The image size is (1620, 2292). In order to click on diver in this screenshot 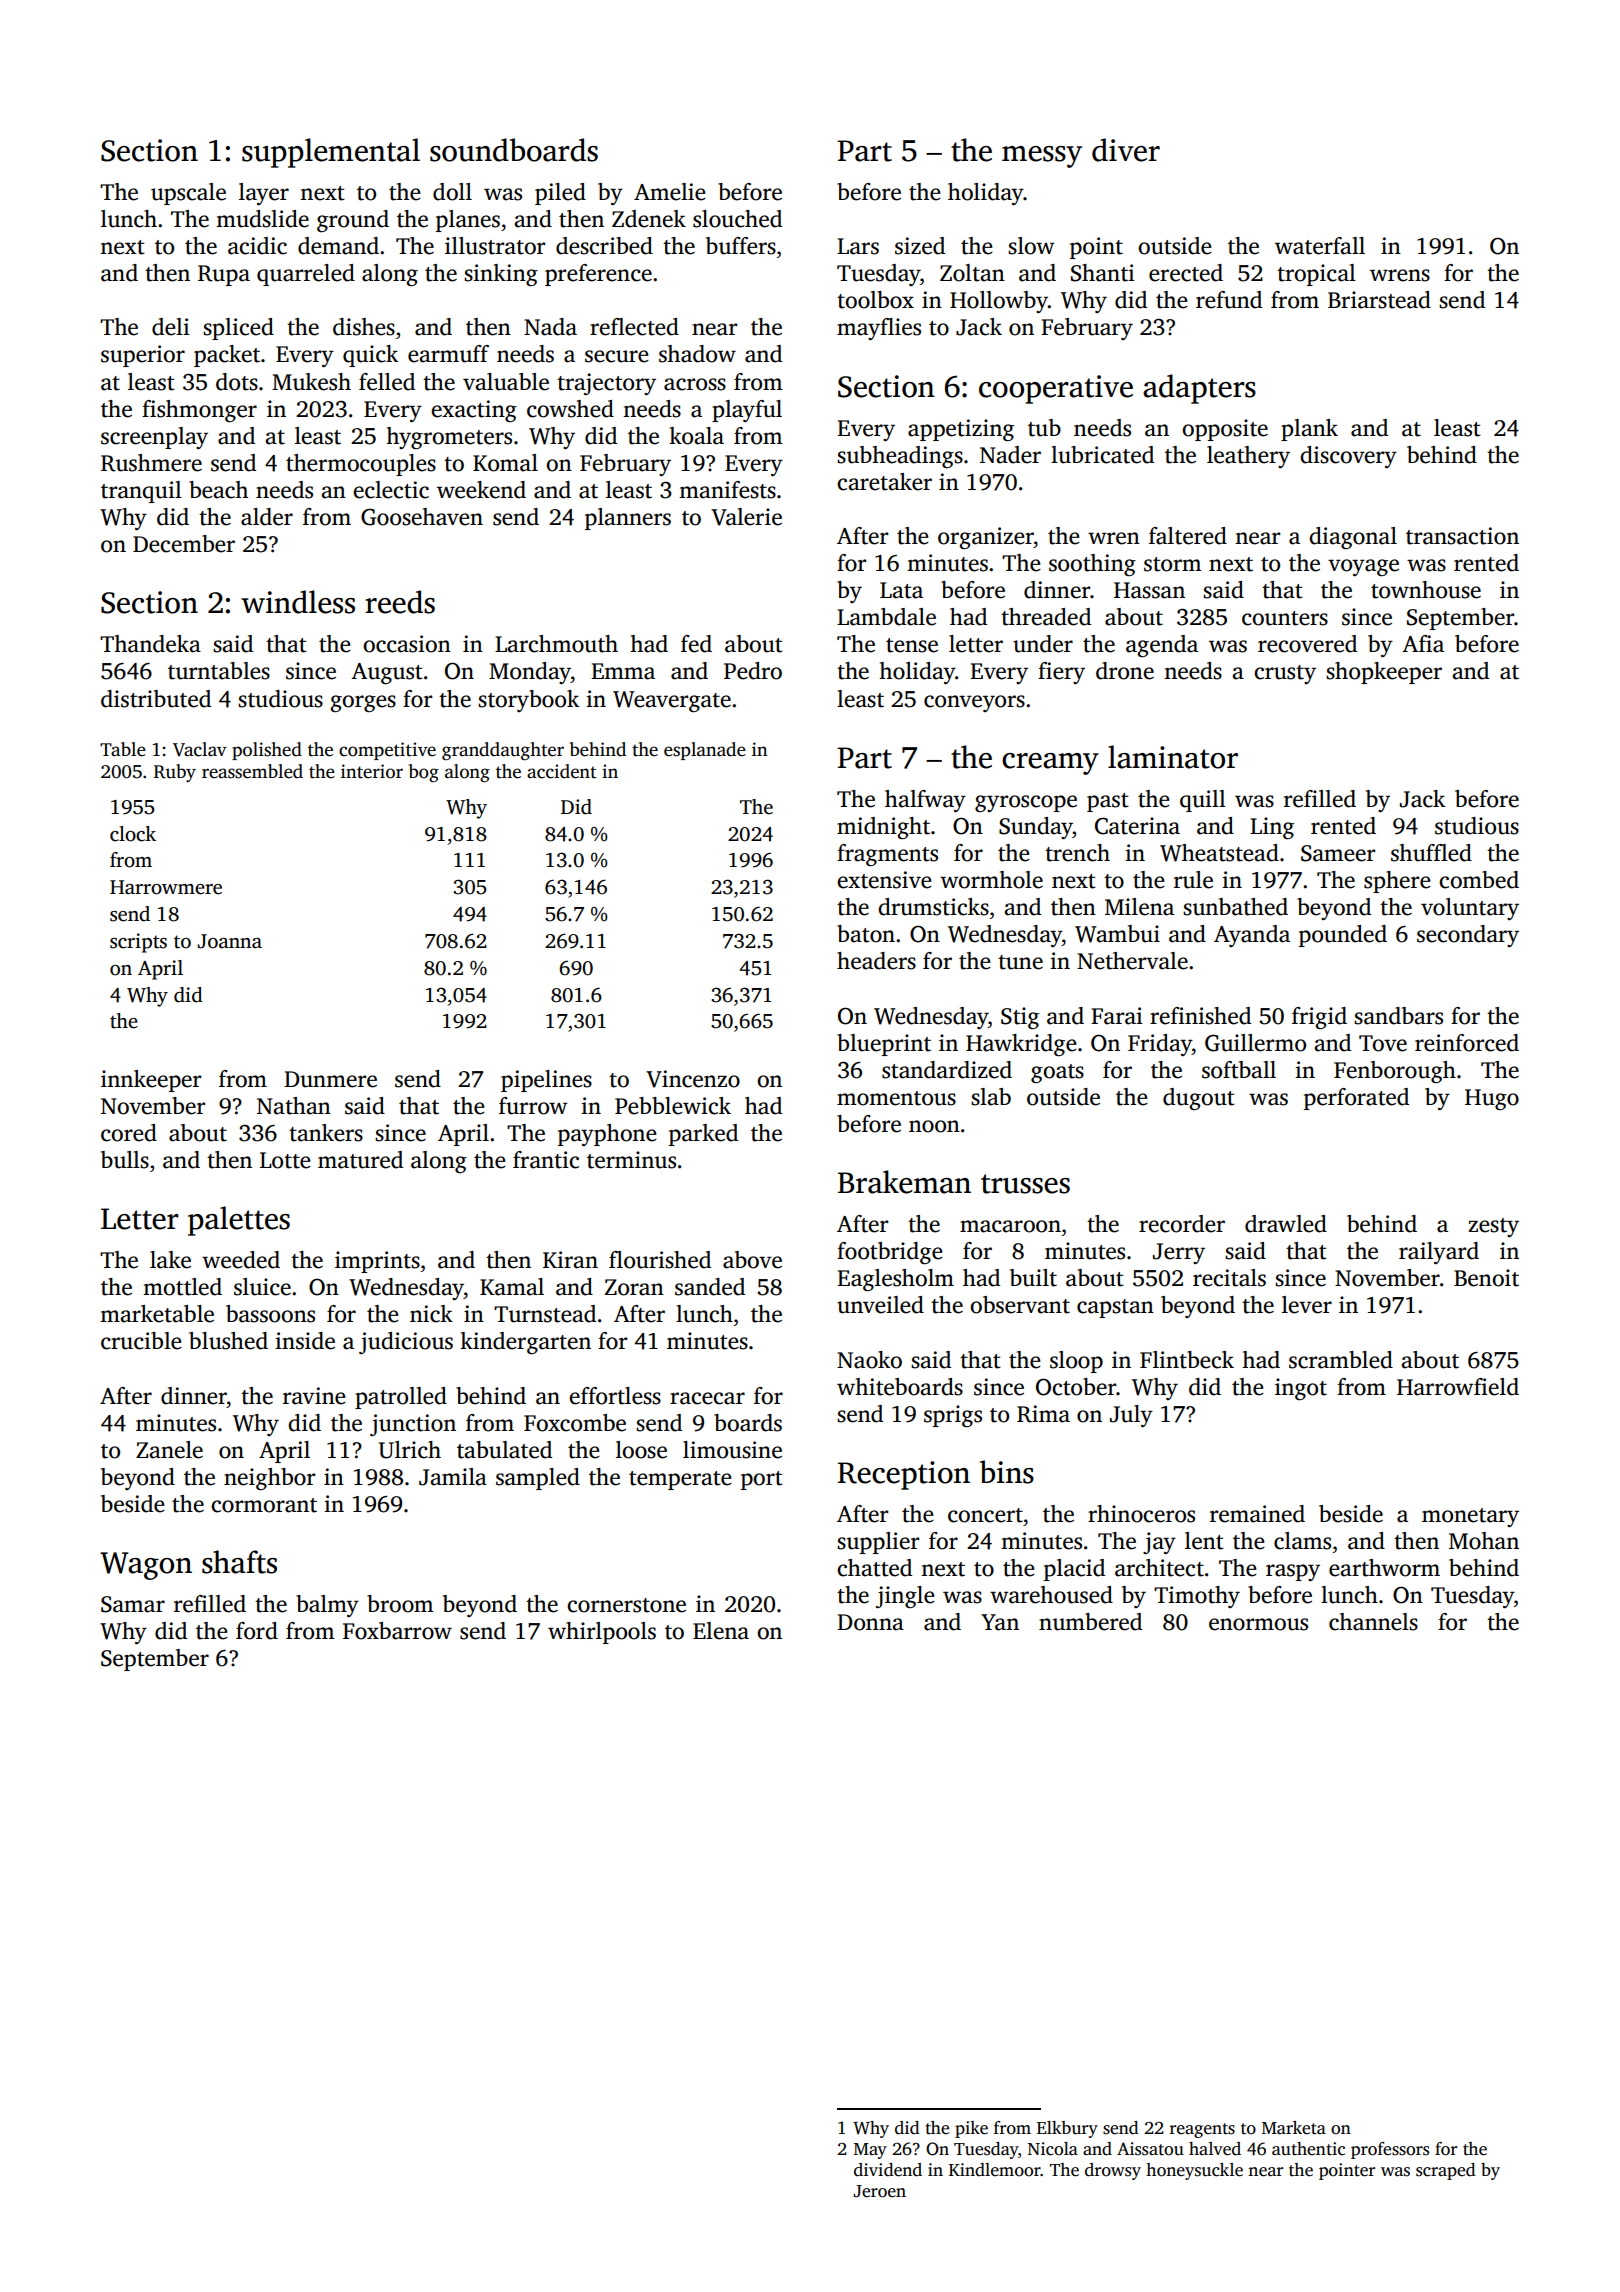, I will do `click(1126, 150)`.
